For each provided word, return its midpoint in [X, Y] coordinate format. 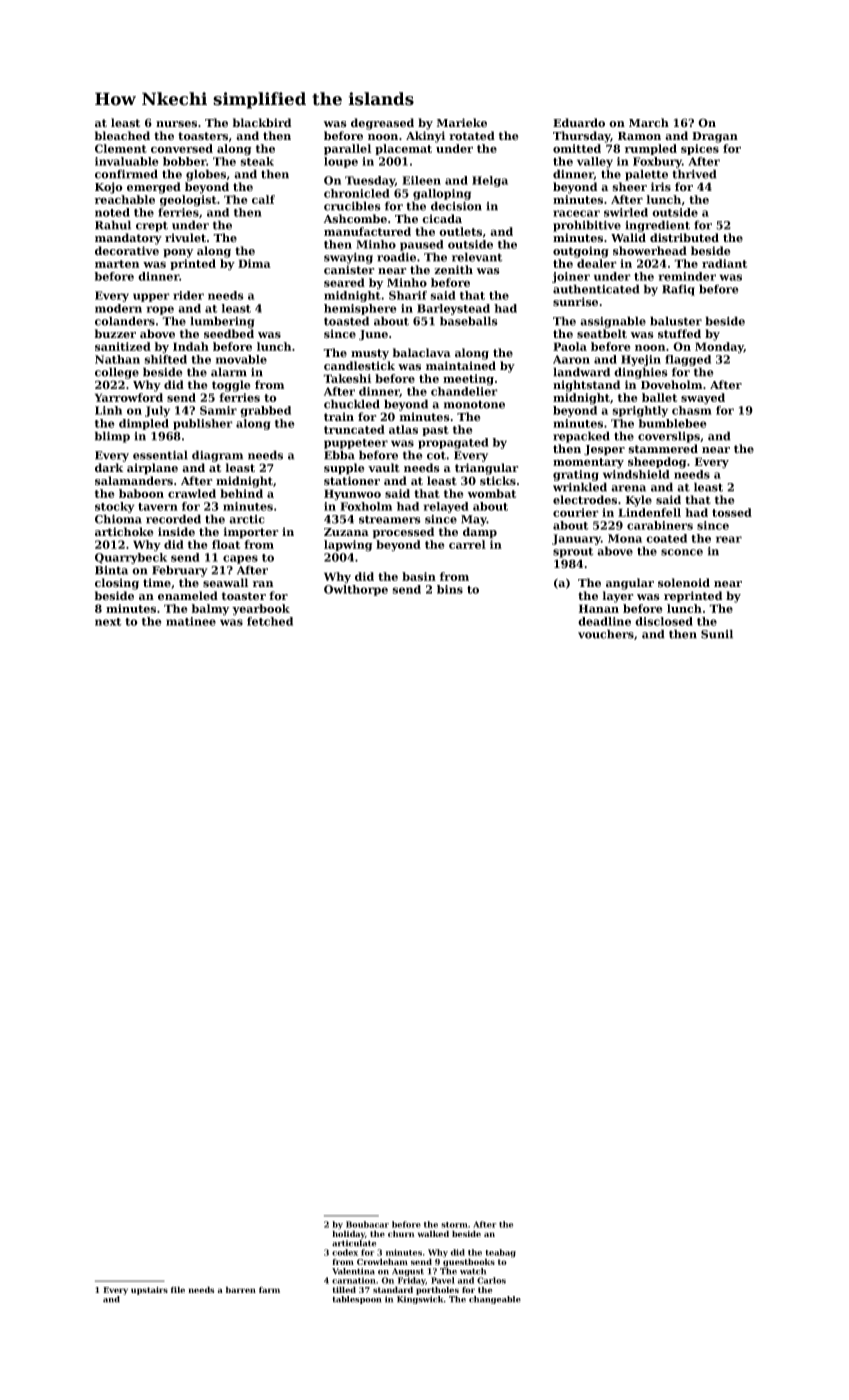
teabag [500, 1253]
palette [646, 175]
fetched [270, 621]
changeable [495, 1300]
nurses [176, 124]
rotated [472, 136]
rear [729, 539]
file [178, 1289]
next [108, 622]
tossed [732, 512]
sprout [573, 552]
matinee [191, 621]
